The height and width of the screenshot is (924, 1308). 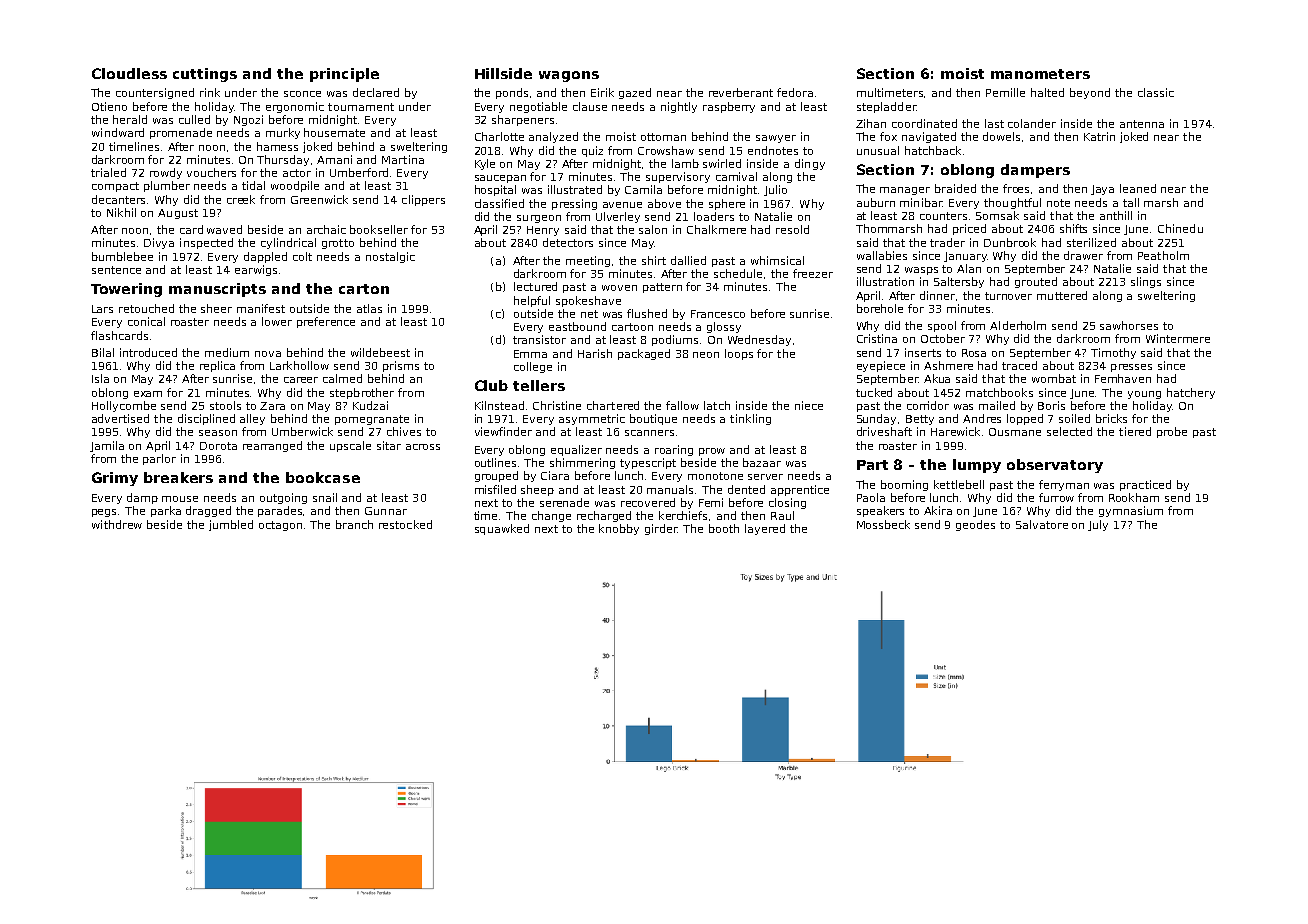 I want to click on Cristina, so click(x=877, y=338).
